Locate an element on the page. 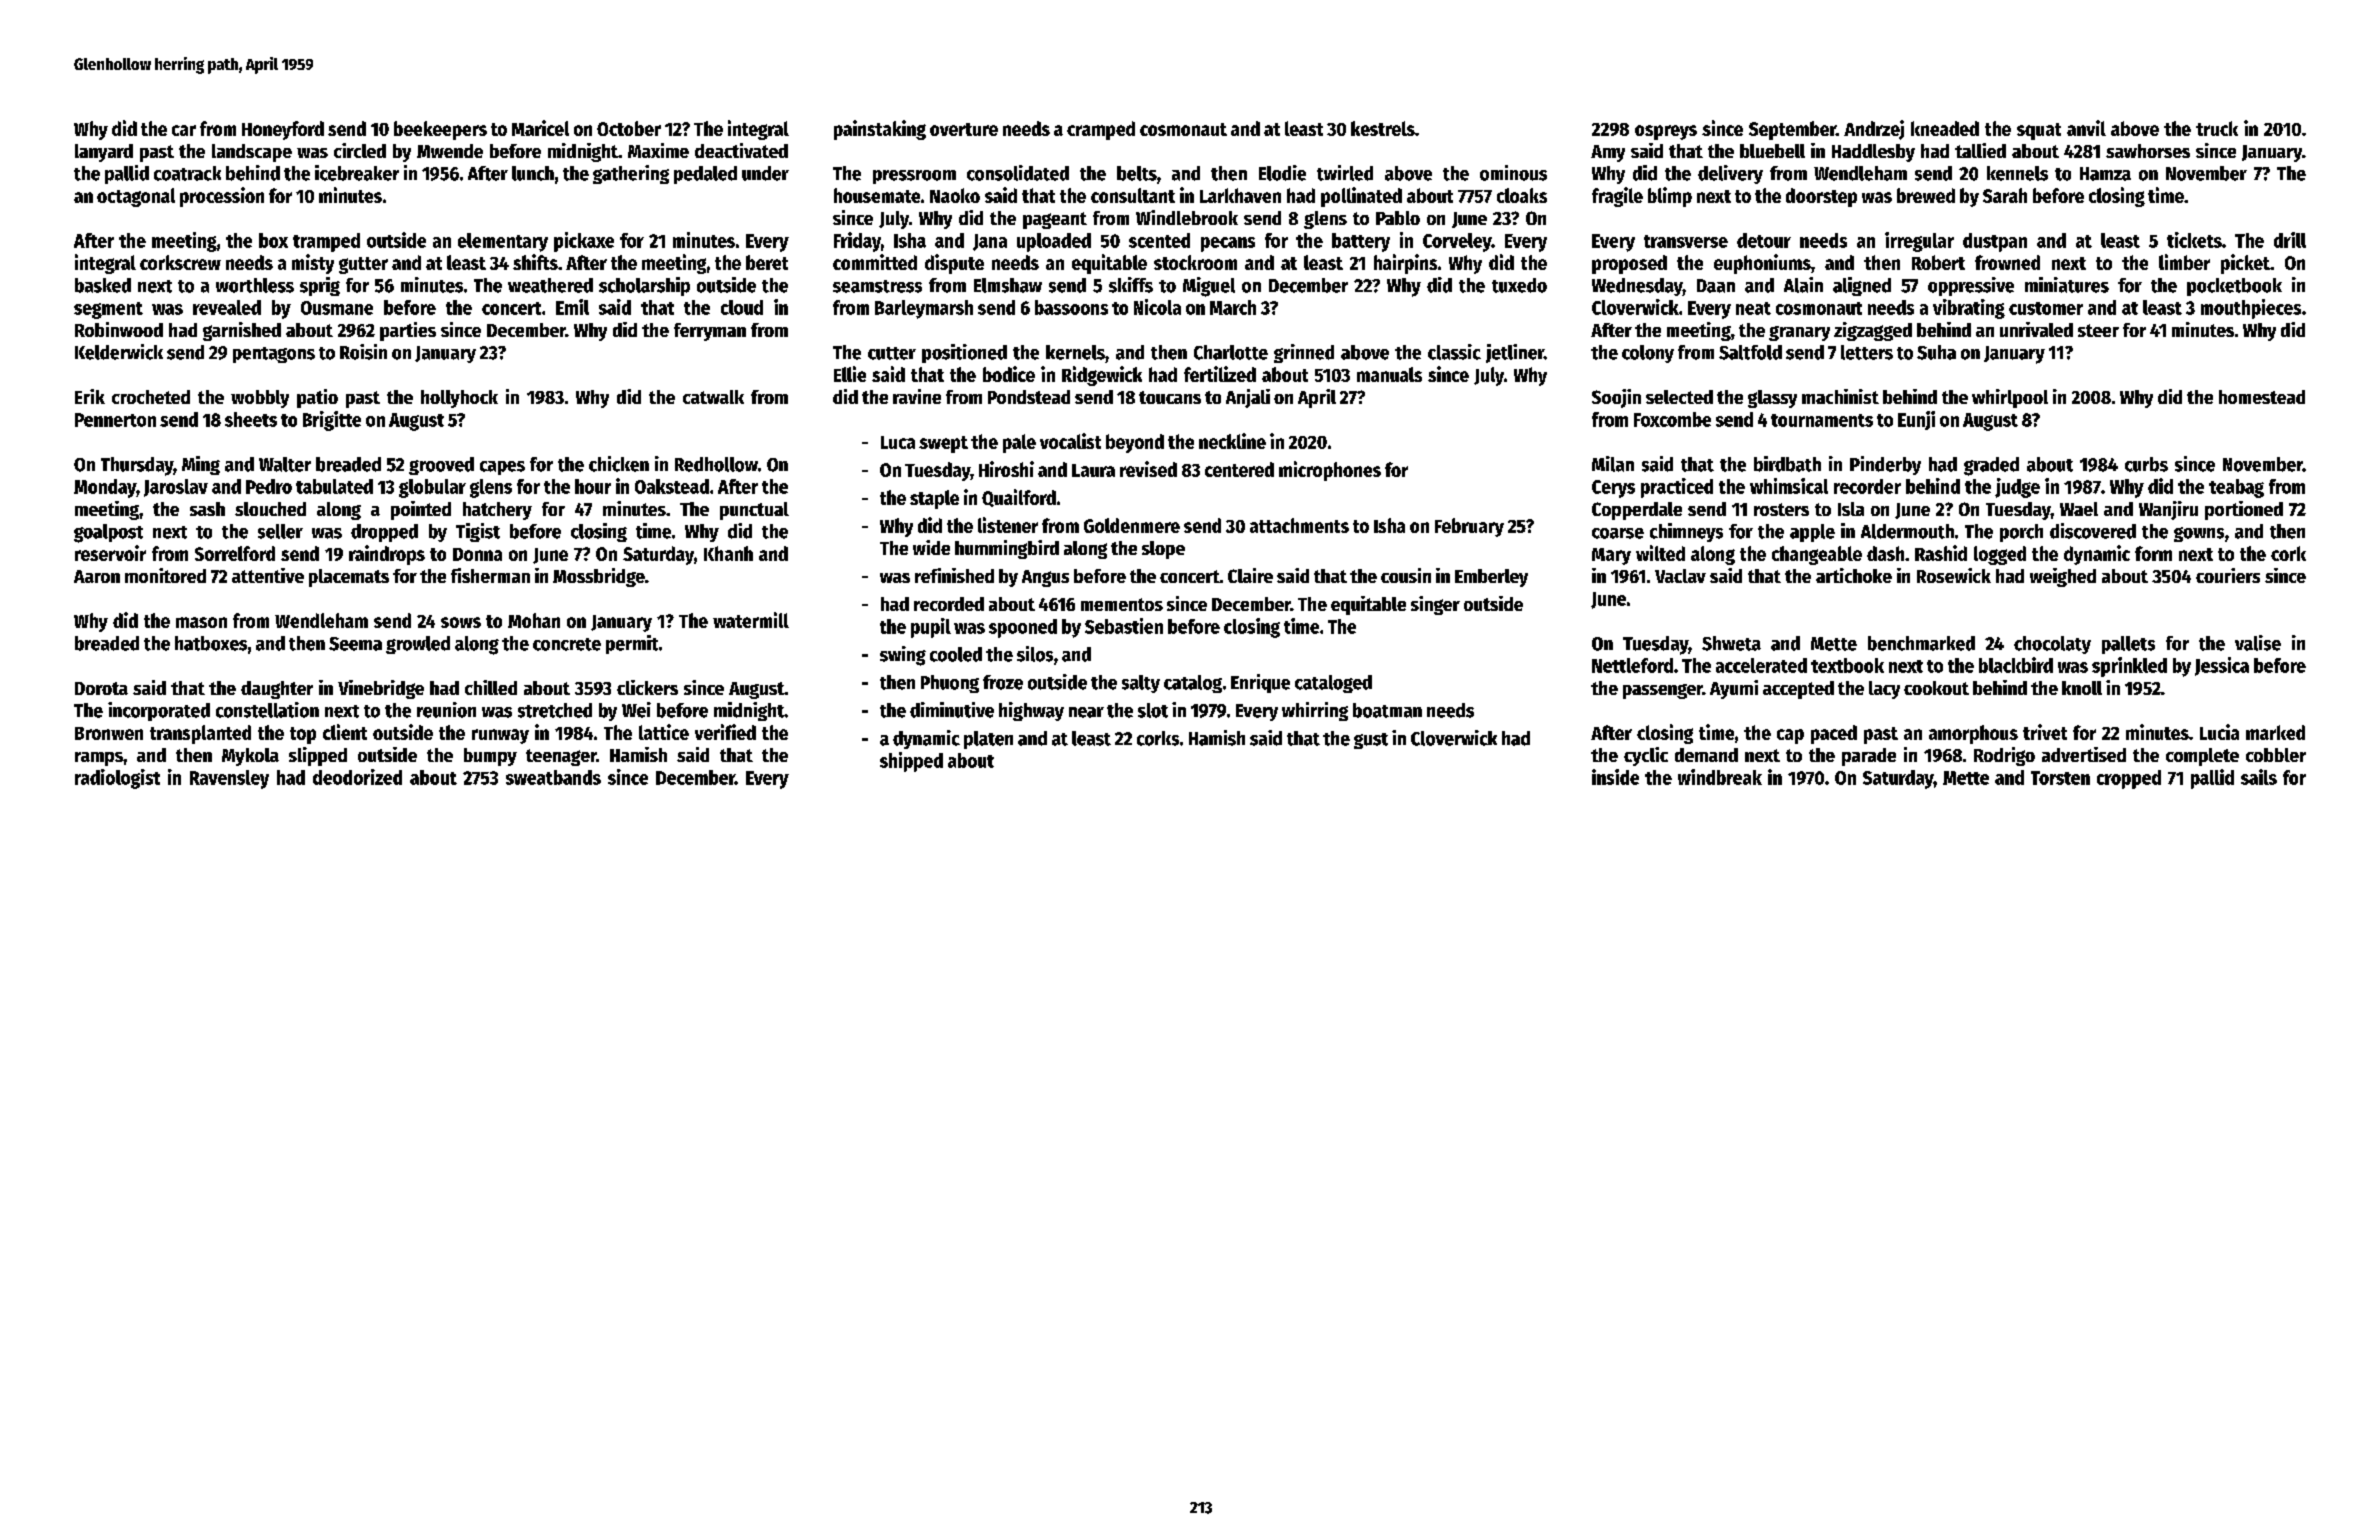 The height and width of the document is (1540, 2380). hatboxes is located at coordinates (211, 643).
